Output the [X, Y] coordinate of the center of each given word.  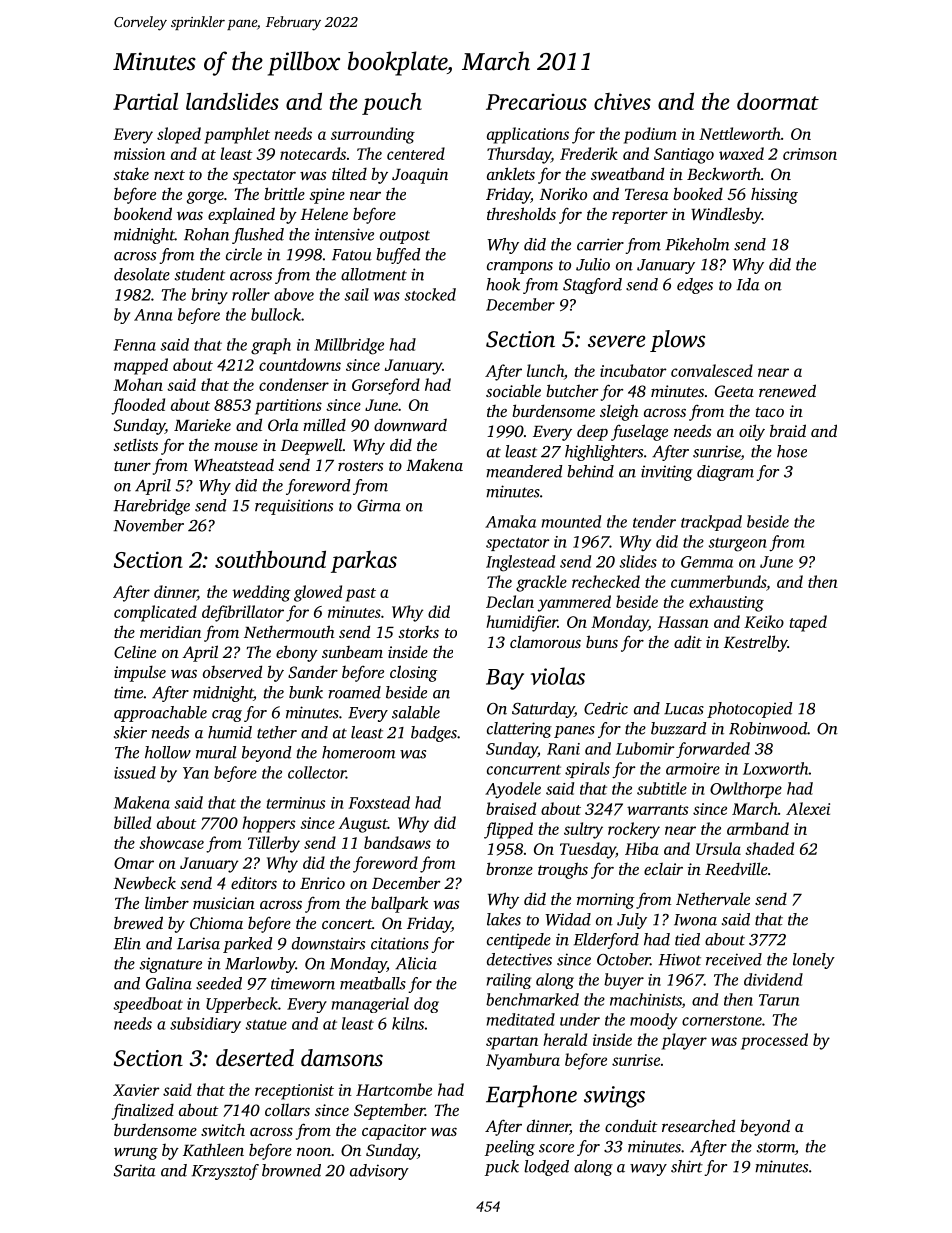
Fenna [134, 345]
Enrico [322, 883]
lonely [814, 961]
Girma [379, 505]
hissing [774, 195]
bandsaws [397, 842]
